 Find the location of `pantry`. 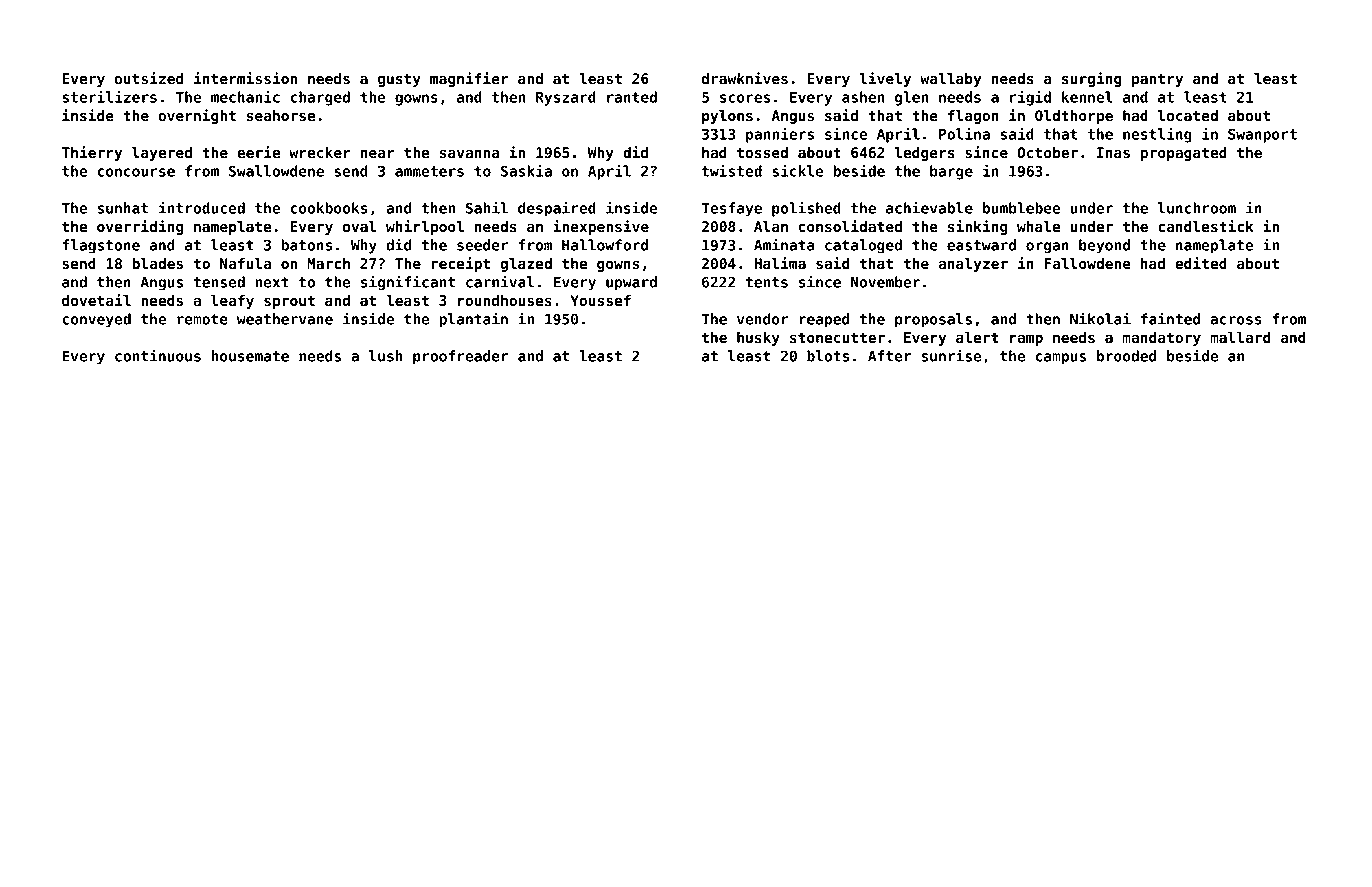

pantry is located at coordinates (1157, 80).
